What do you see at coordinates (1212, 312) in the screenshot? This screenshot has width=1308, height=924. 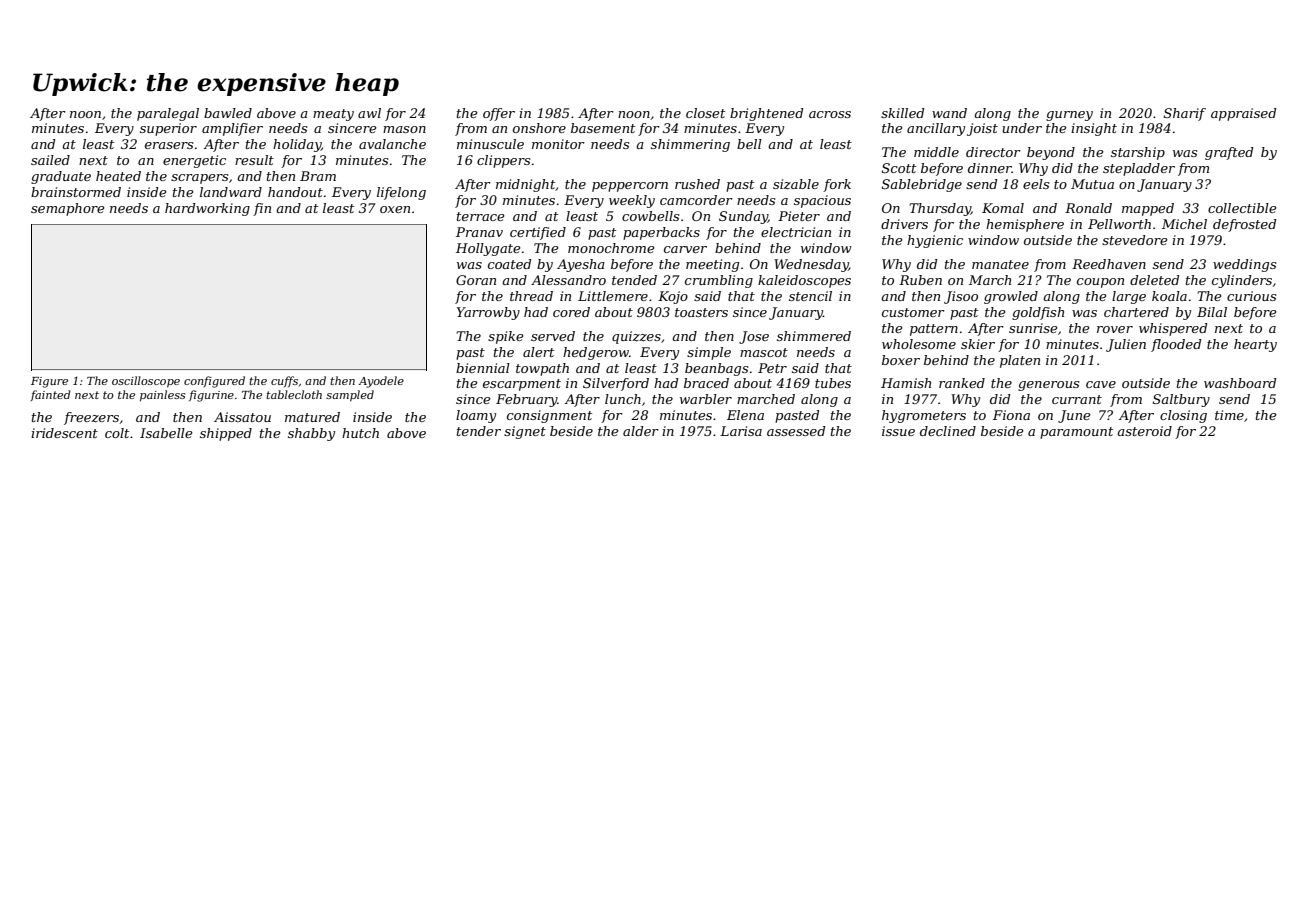 I see `Bilal` at bounding box center [1212, 312].
